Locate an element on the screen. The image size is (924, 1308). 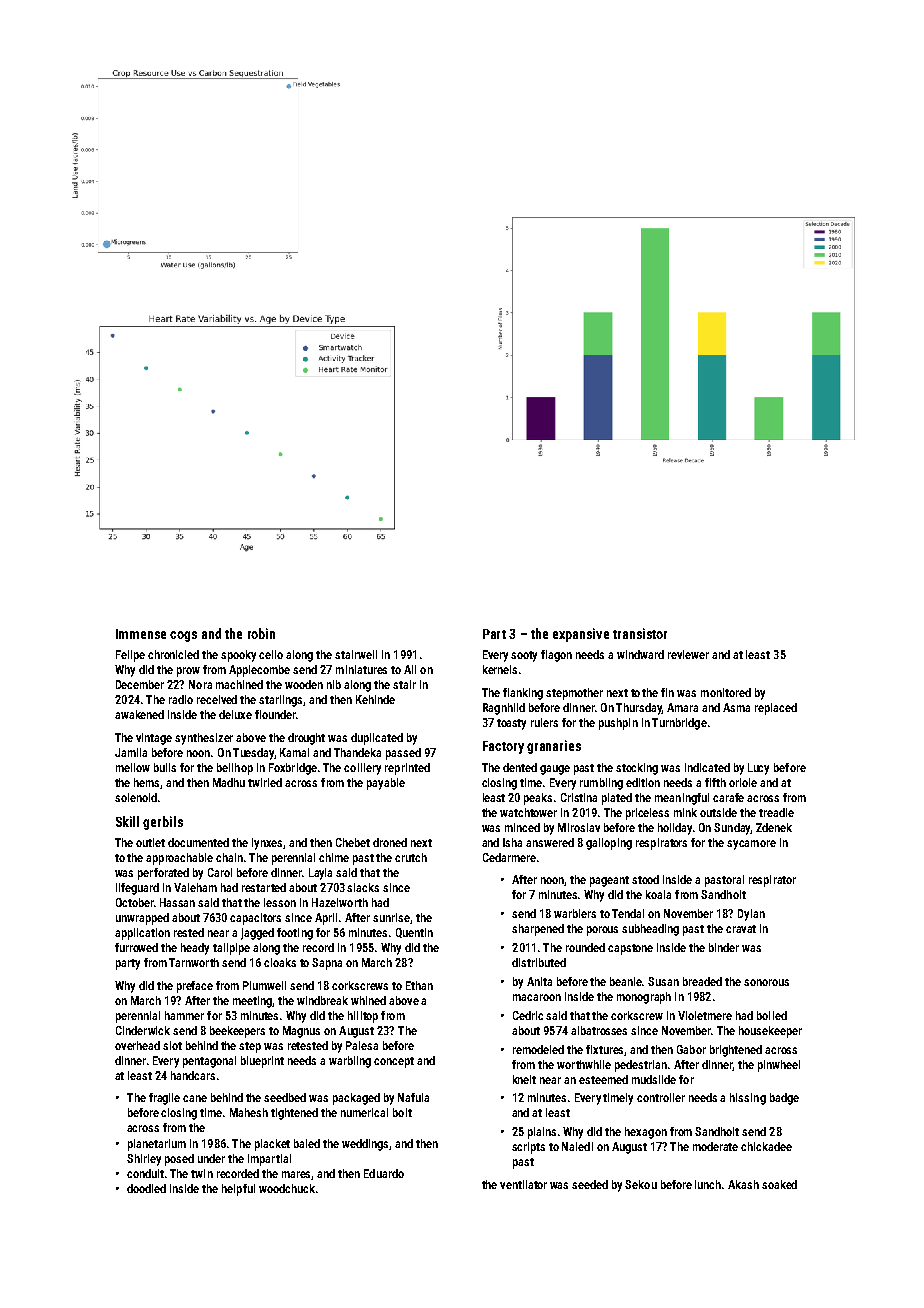
robin is located at coordinates (261, 633).
